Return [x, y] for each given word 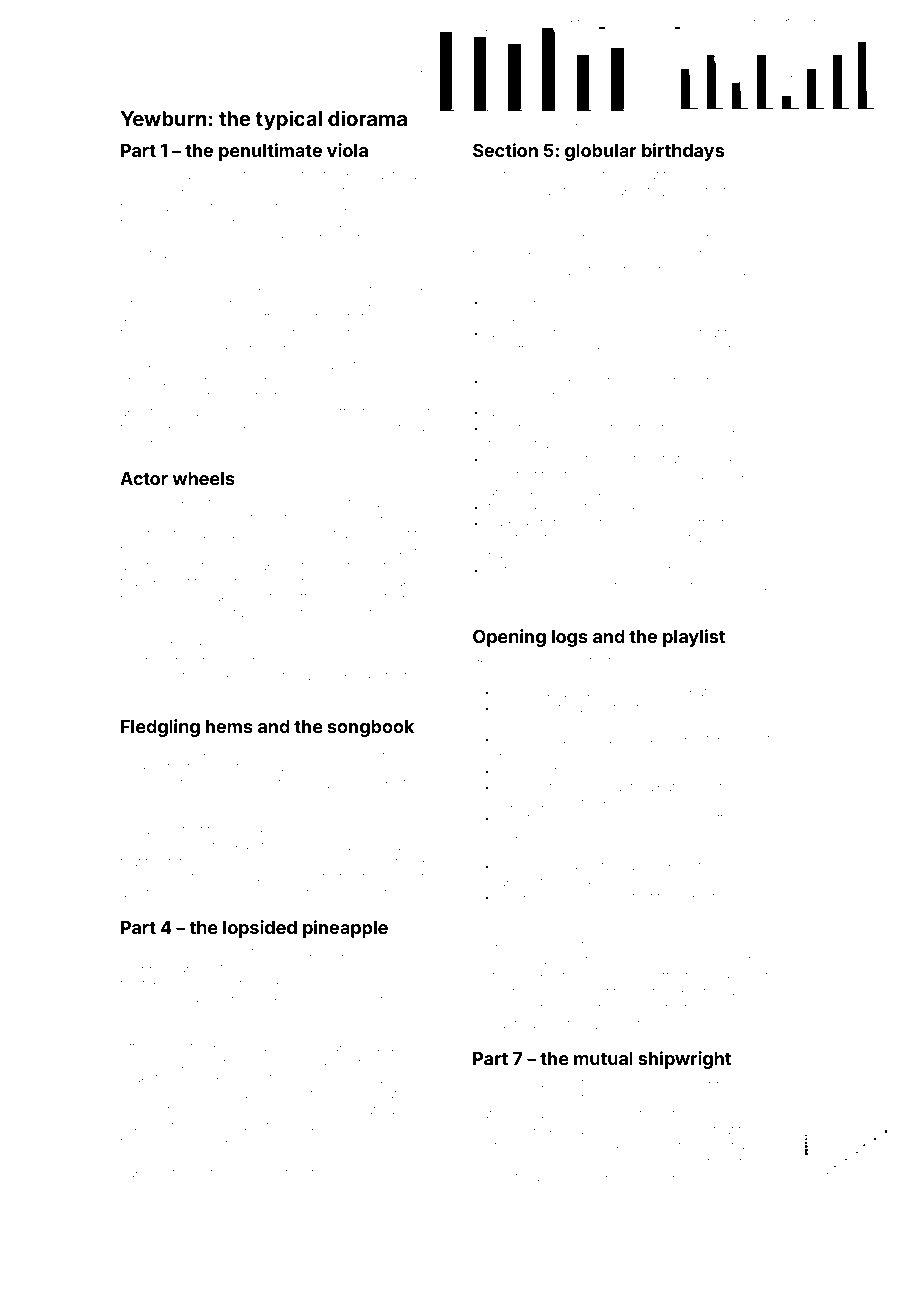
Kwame [646, 1177]
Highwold [501, 271]
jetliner [714, 239]
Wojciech [147, 397]
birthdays [683, 152]
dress [515, 866]
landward [176, 175]
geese [491, 1164]
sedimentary [270, 1175]
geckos [141, 769]
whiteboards [389, 207]
